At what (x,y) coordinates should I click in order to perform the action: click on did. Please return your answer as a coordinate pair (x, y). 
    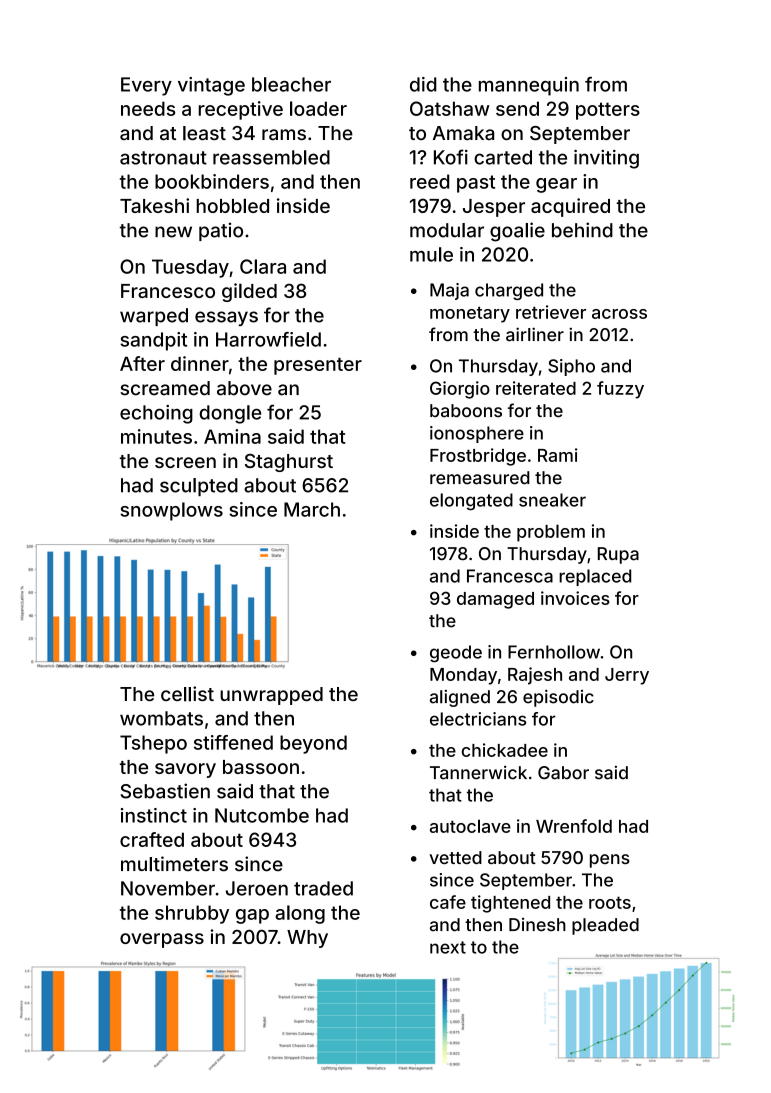
    Looking at the image, I should click on (423, 84).
